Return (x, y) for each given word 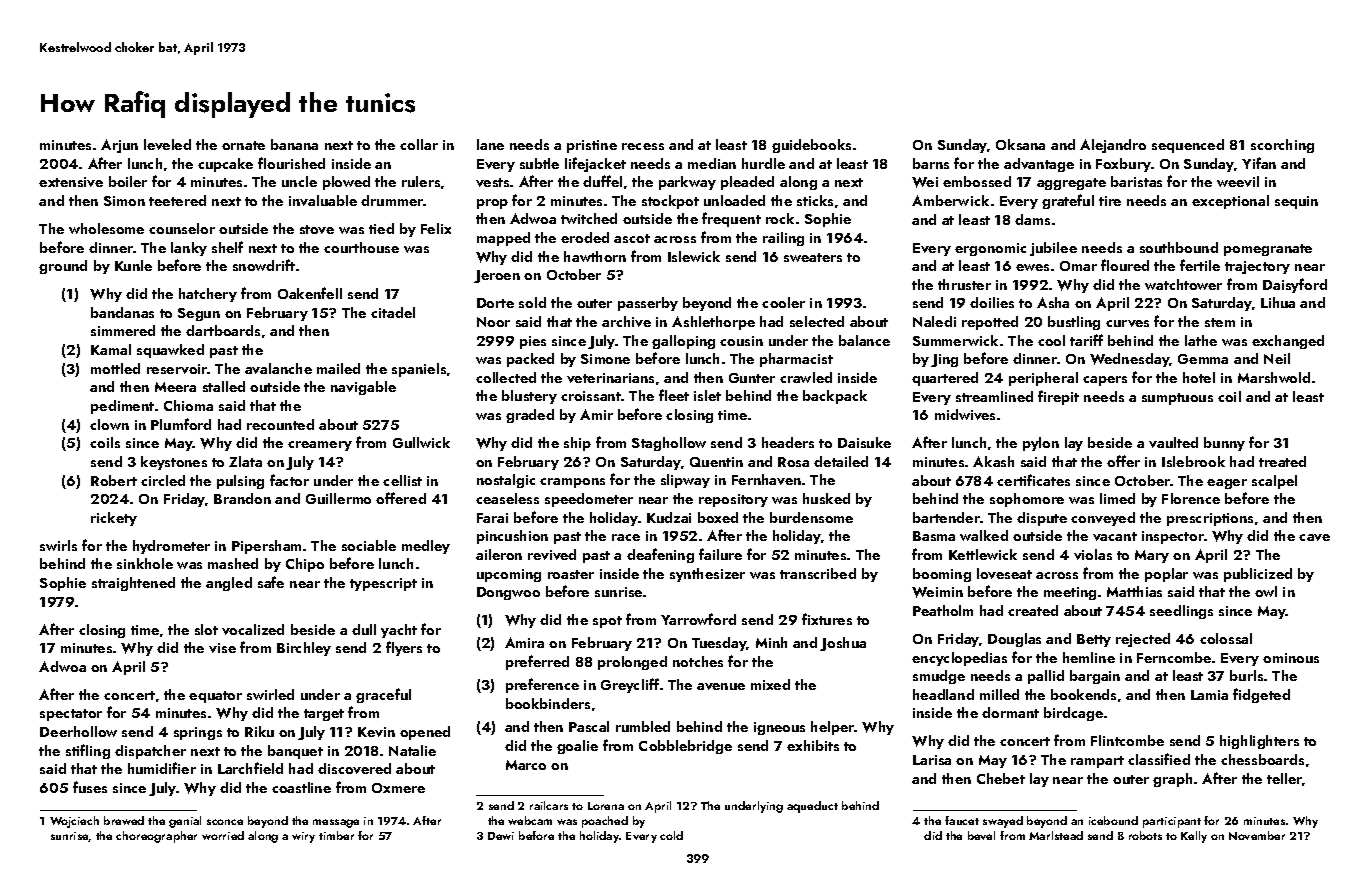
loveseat (1004, 573)
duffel (602, 181)
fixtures (827, 619)
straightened (133, 584)
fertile (1200, 265)
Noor (493, 322)
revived (552, 554)
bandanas (122, 312)
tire (1110, 201)
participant (1172, 822)
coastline (301, 787)
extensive (71, 182)
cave (1314, 537)
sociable (369, 545)
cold (671, 835)
